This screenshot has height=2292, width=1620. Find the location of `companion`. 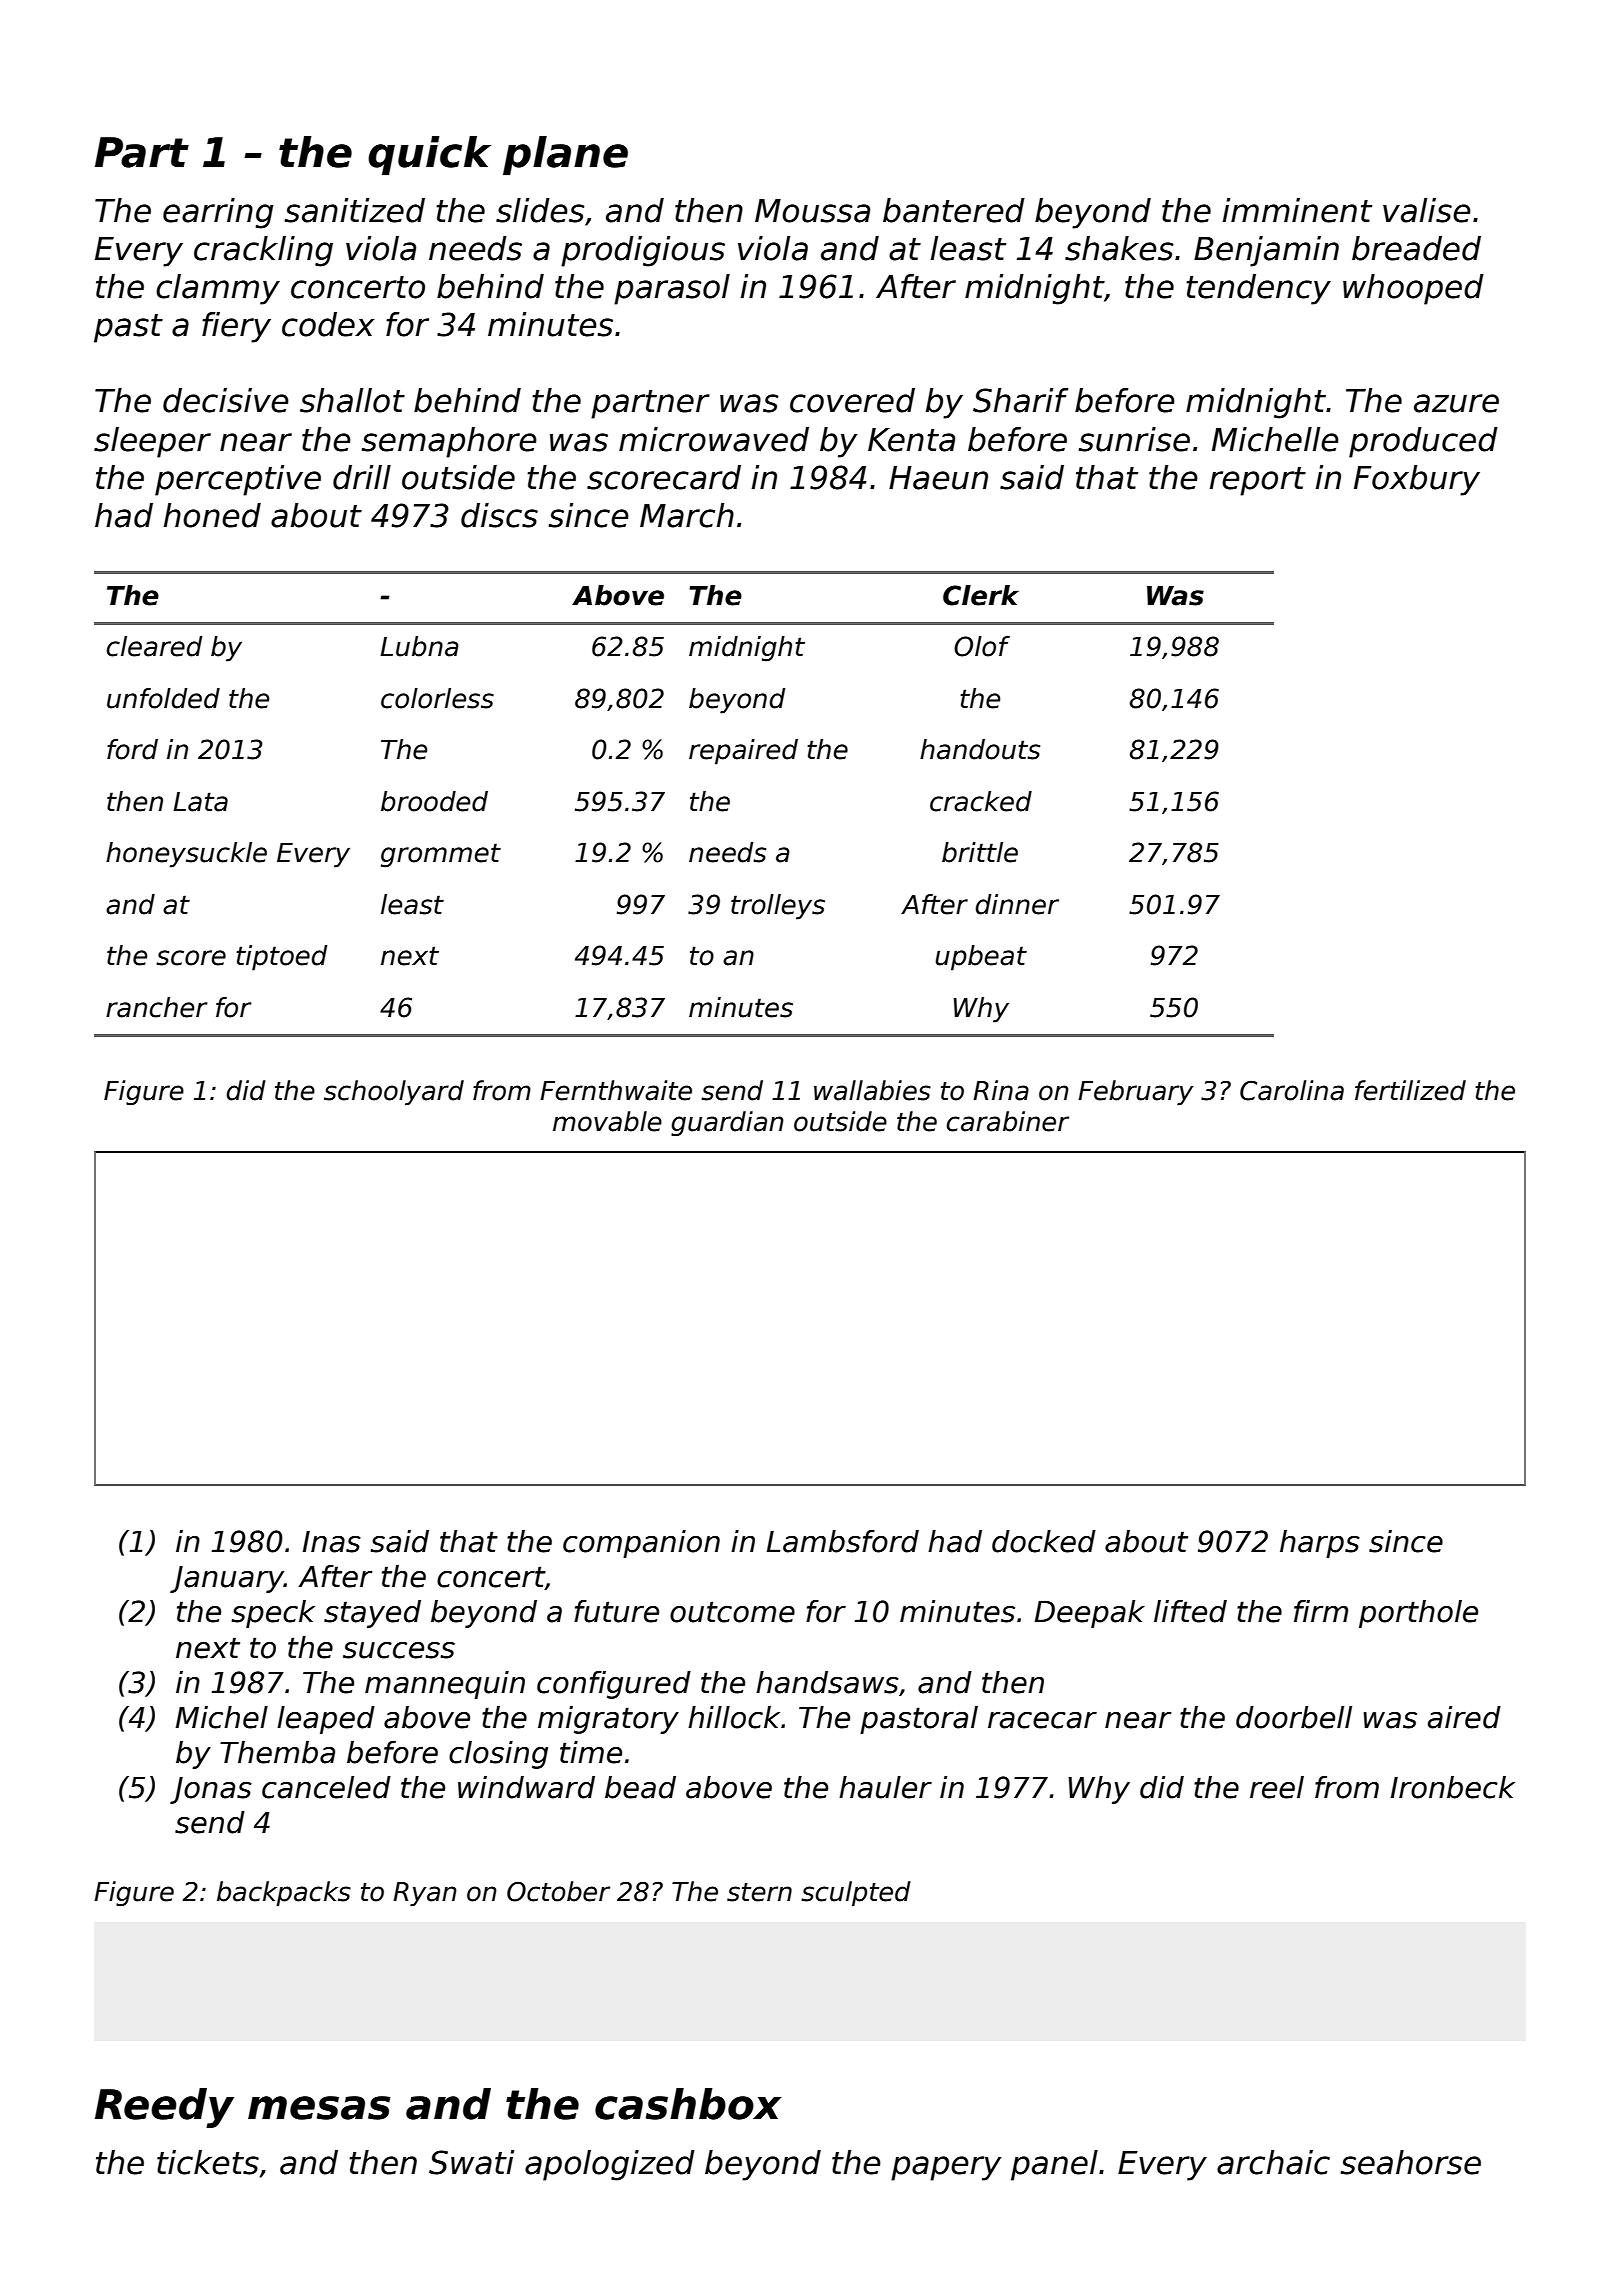

companion is located at coordinates (641, 1544).
